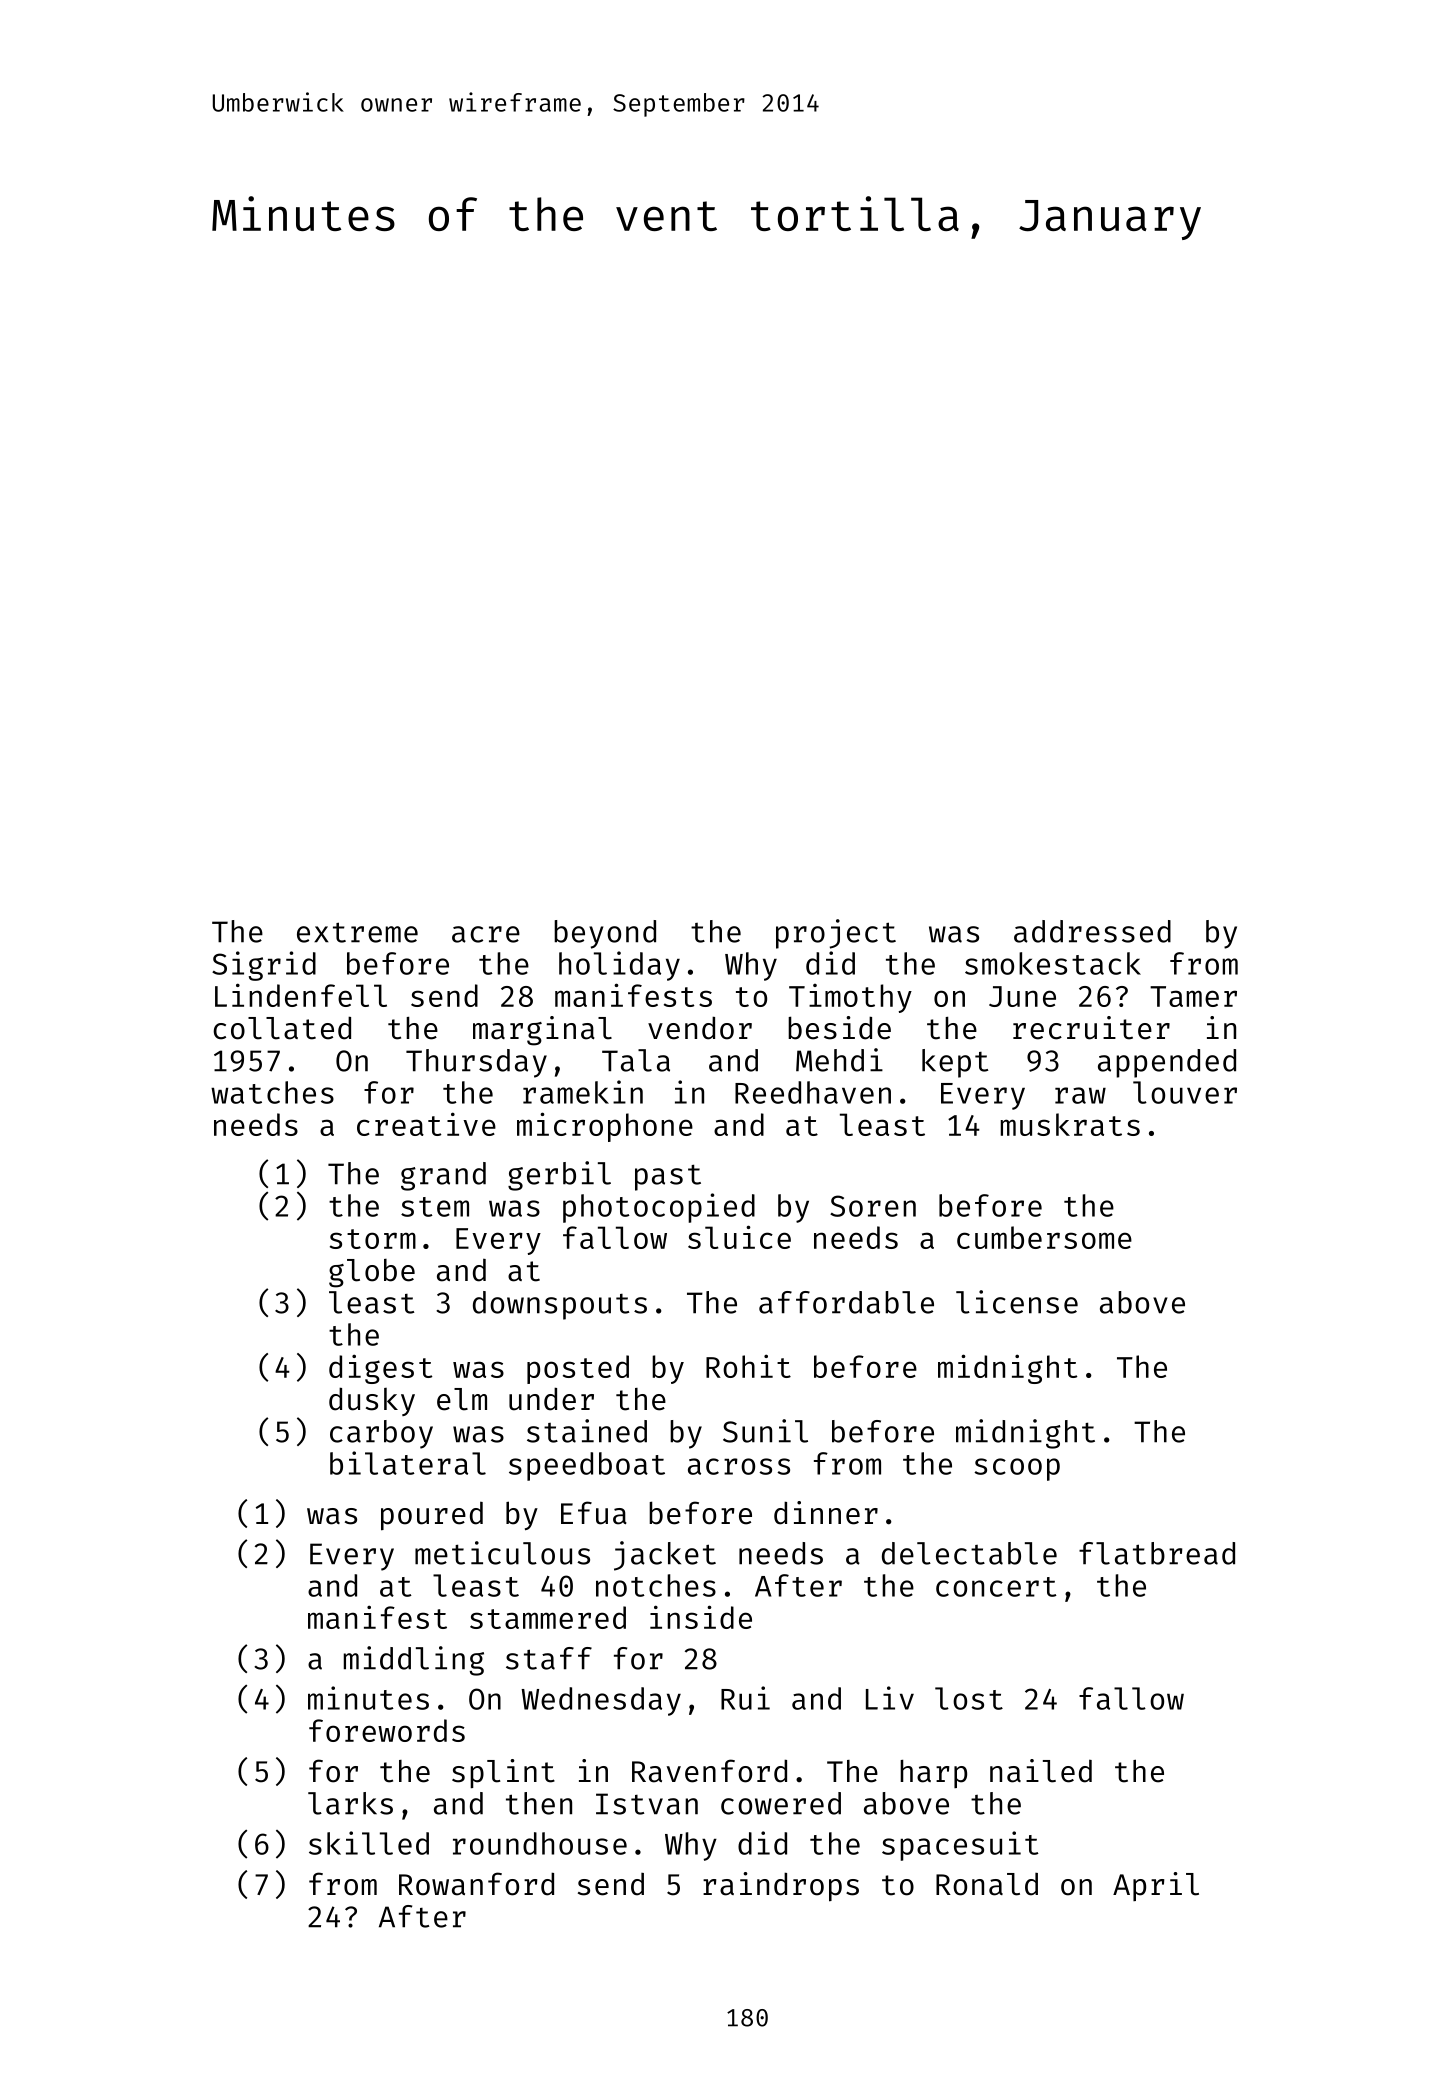 Image resolution: width=1450 pixels, height=2100 pixels. Describe the element at coordinates (1017, 1469) in the screenshot. I see `scoop` at that location.
